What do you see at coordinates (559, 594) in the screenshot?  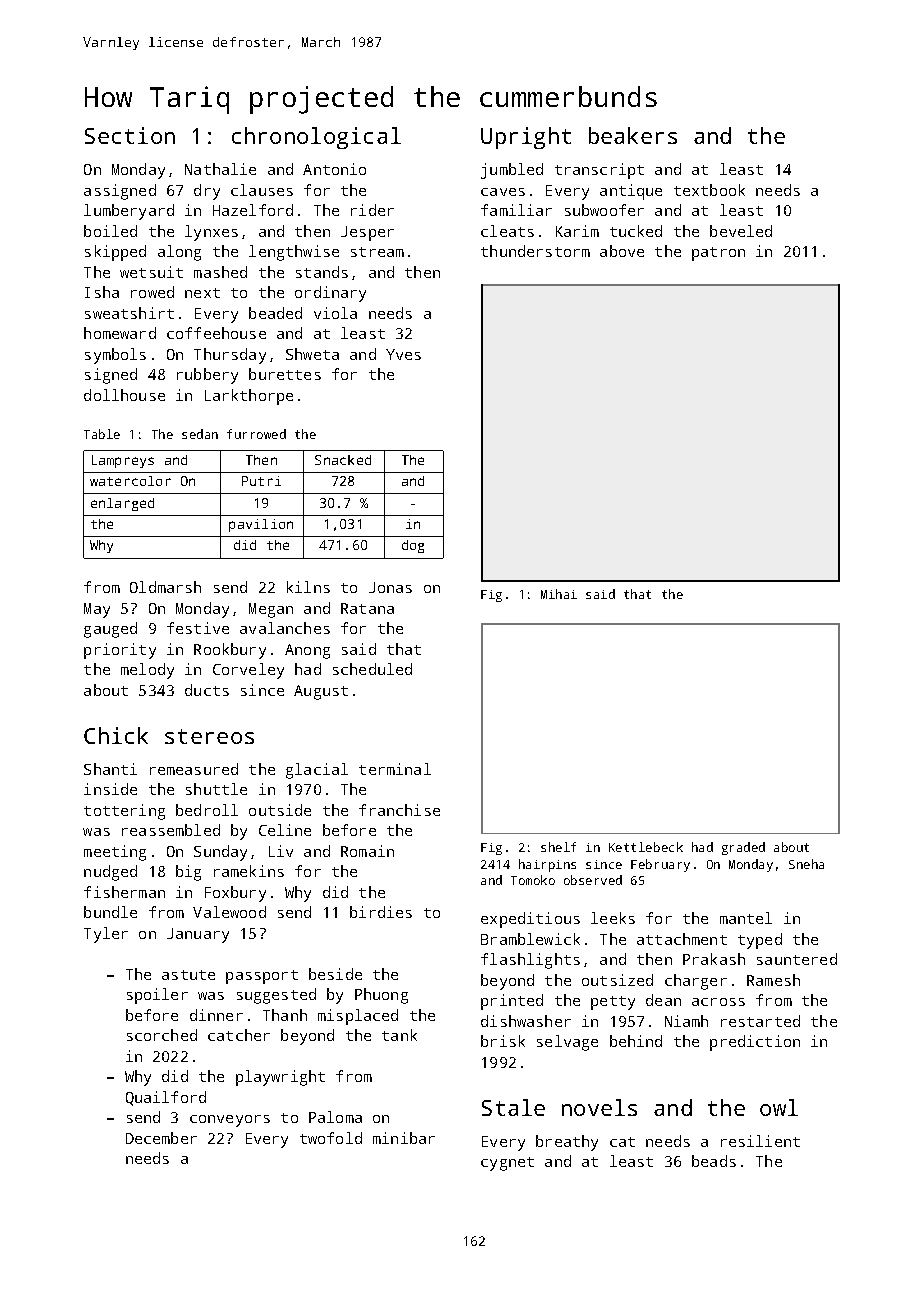 I see `Mihai` at bounding box center [559, 594].
